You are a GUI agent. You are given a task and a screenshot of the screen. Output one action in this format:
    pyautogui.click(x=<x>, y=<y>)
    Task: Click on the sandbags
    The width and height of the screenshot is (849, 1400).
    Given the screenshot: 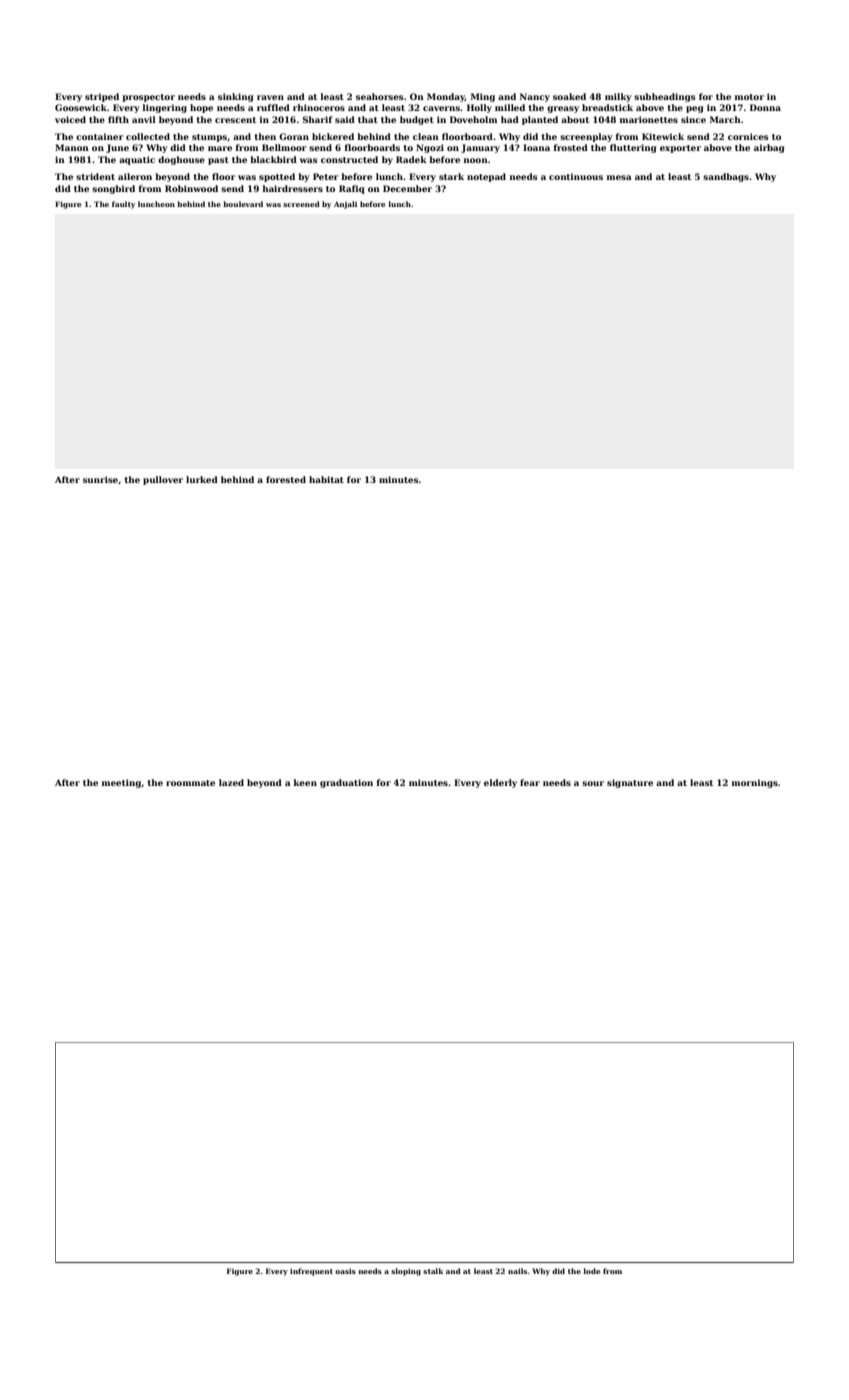 What is the action you would take?
    pyautogui.click(x=726, y=177)
